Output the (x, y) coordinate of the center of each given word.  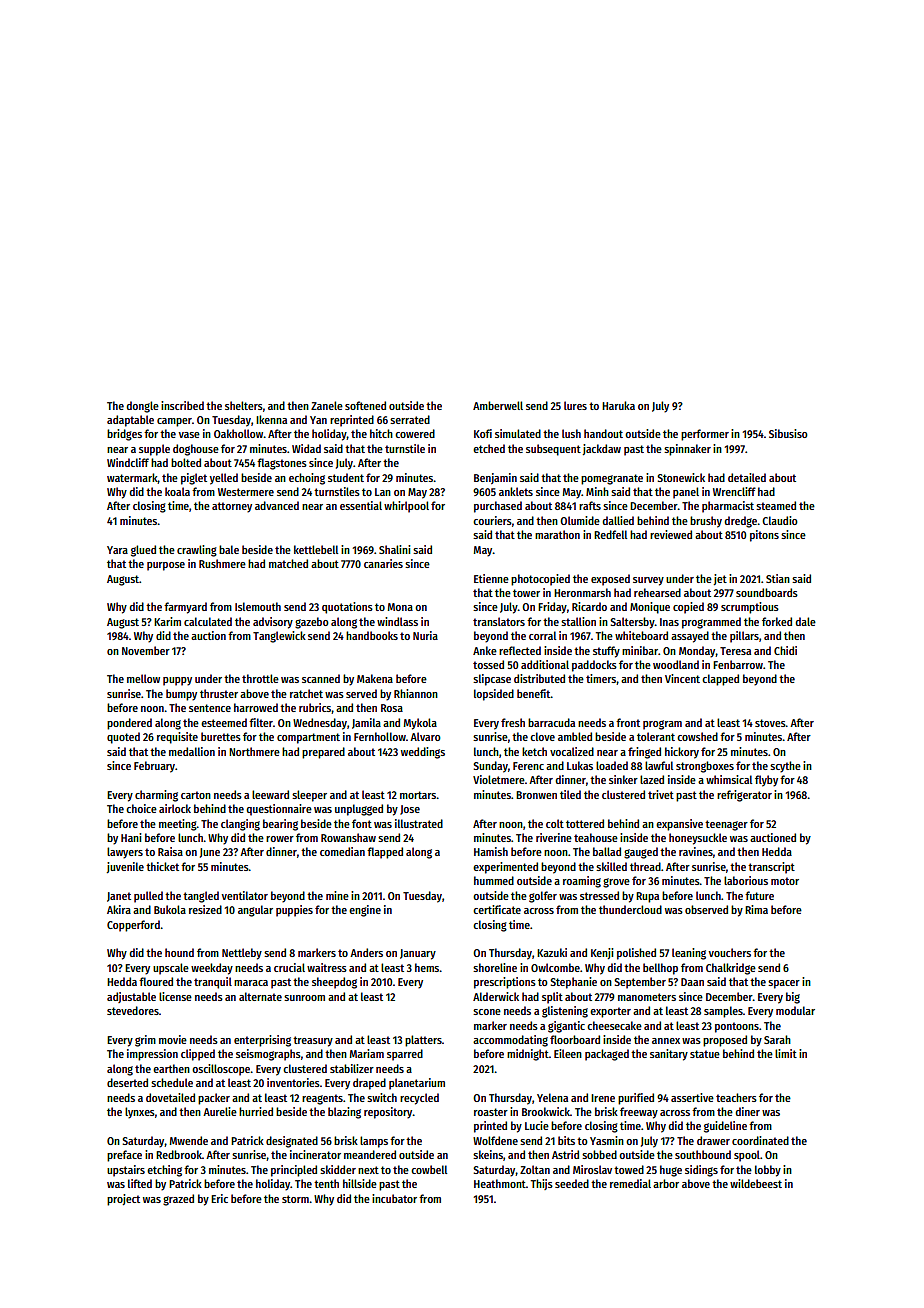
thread (645, 866)
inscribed (182, 405)
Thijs (542, 1184)
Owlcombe (555, 967)
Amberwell (498, 405)
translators (499, 621)
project (123, 1200)
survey (648, 581)
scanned (321, 678)
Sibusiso (788, 433)
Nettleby (242, 954)
